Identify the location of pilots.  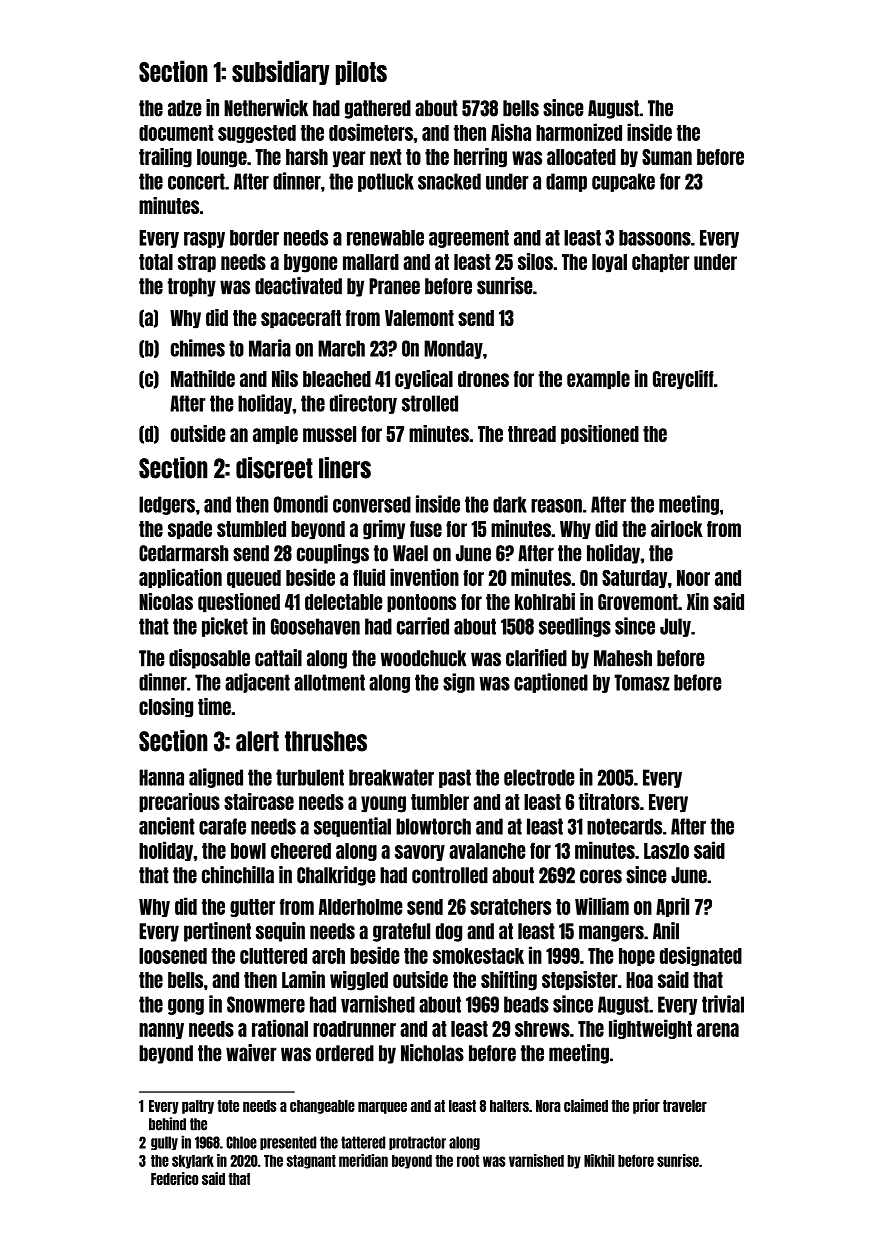
(361, 72).
